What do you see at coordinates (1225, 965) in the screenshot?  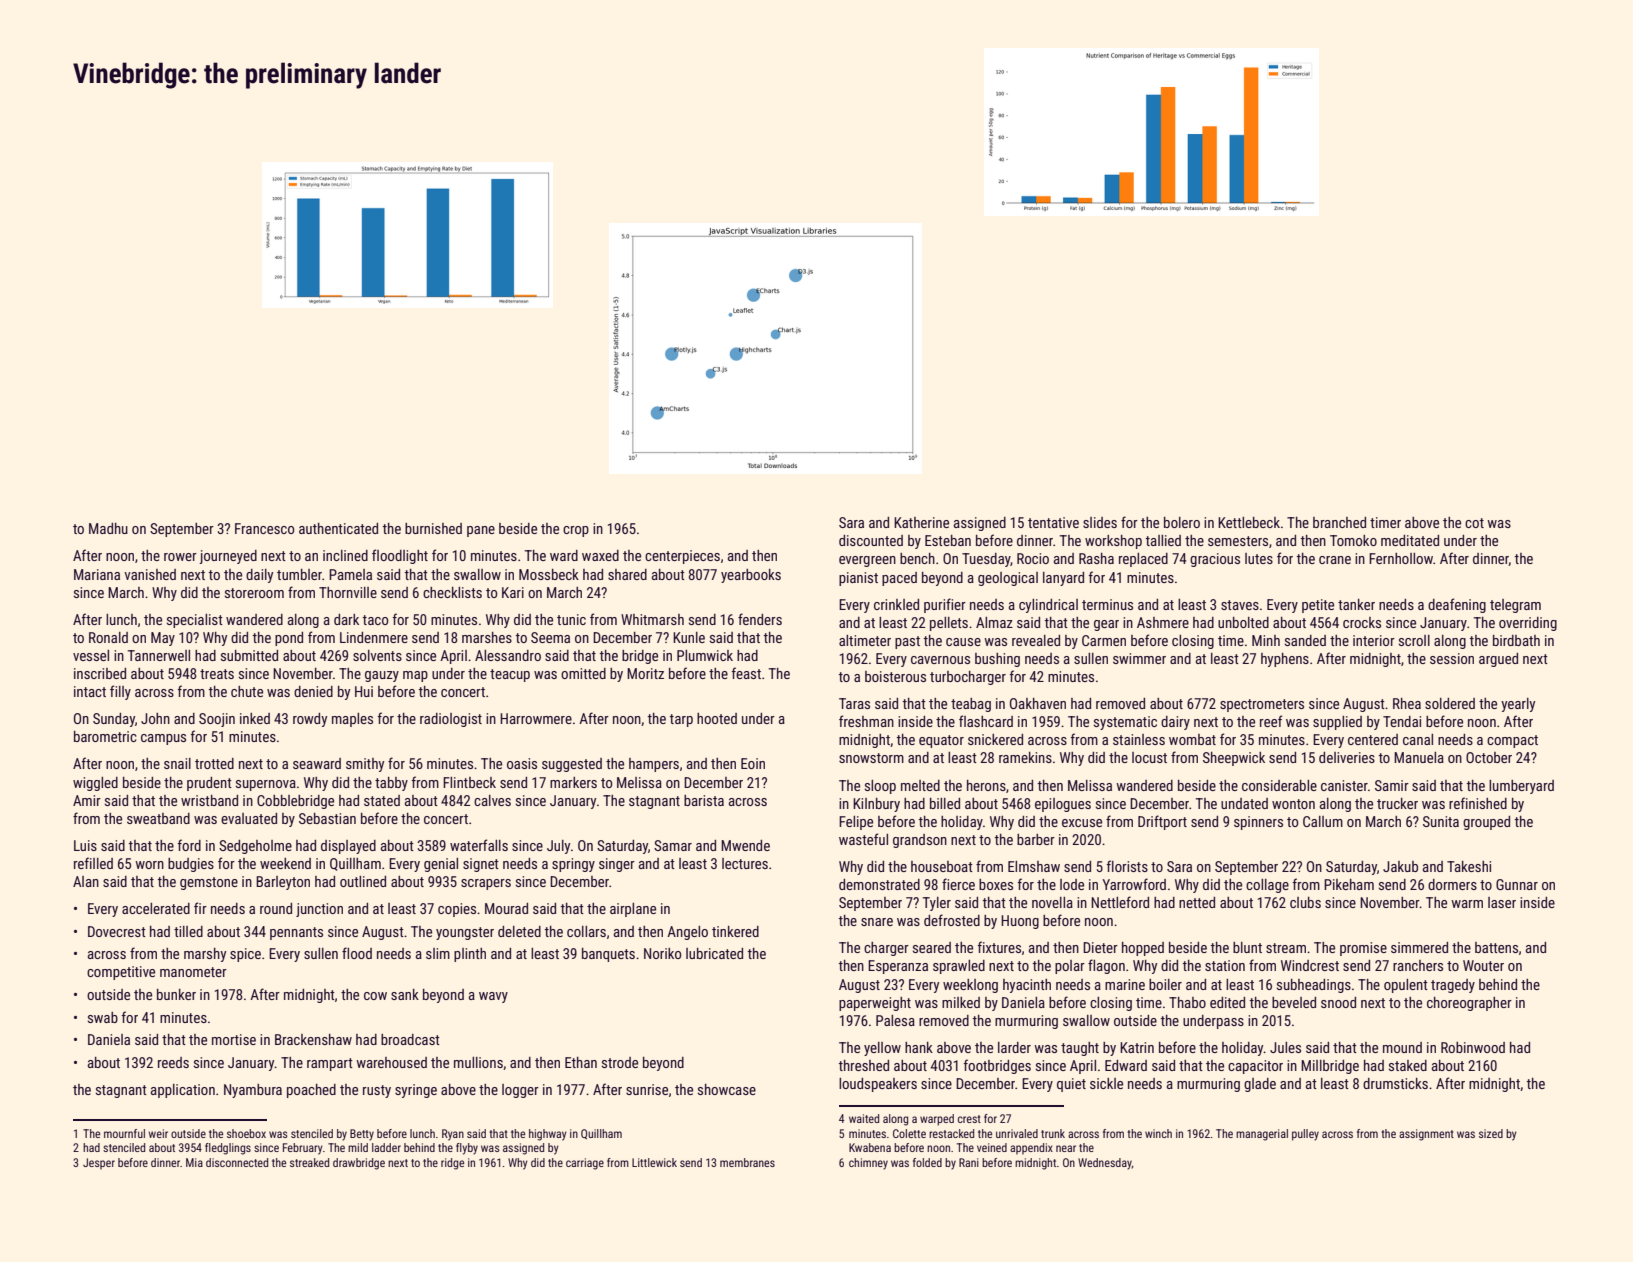 I see `station` at bounding box center [1225, 965].
